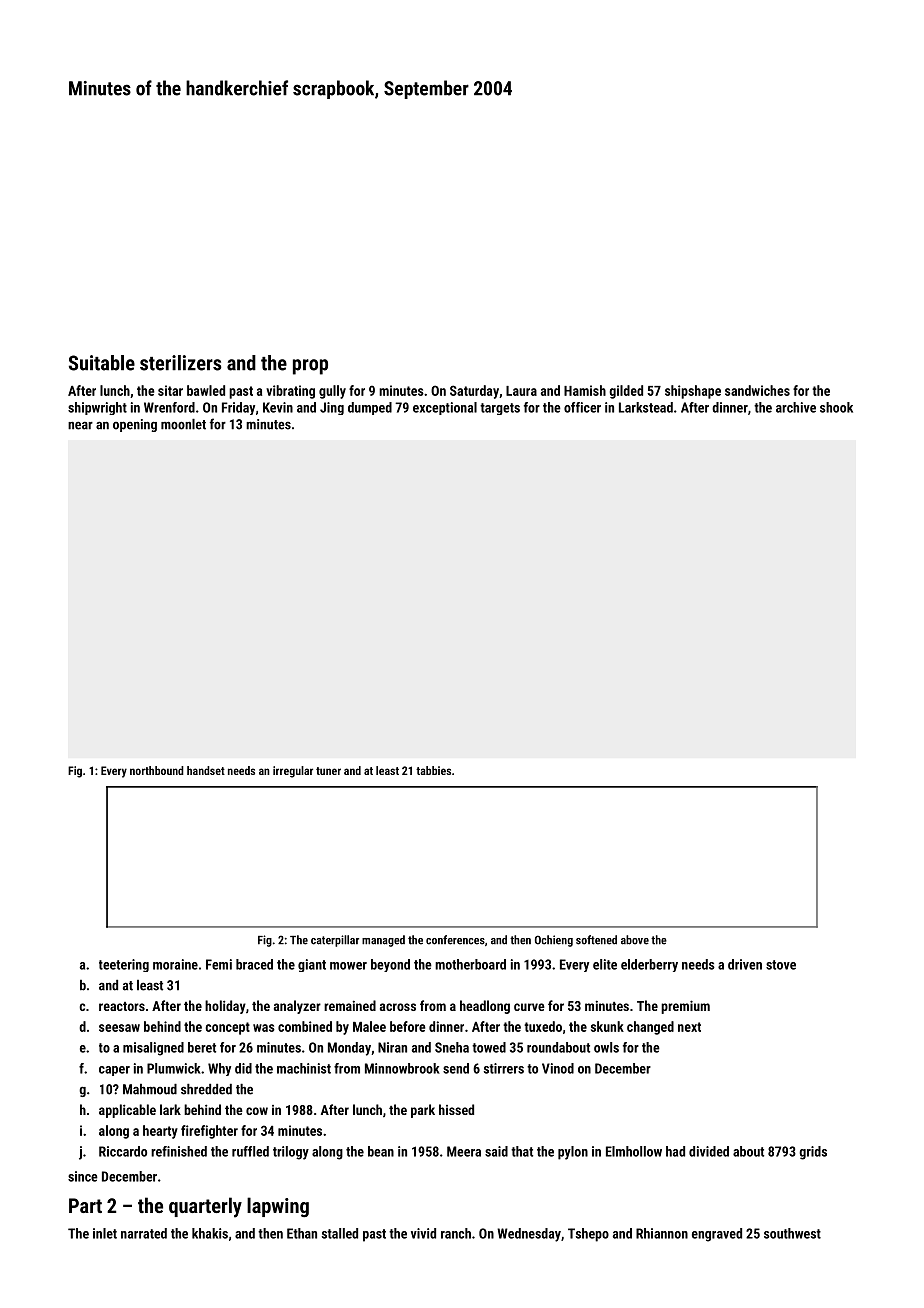 The width and height of the image is (924, 1308). I want to click on handset, so click(206, 770).
